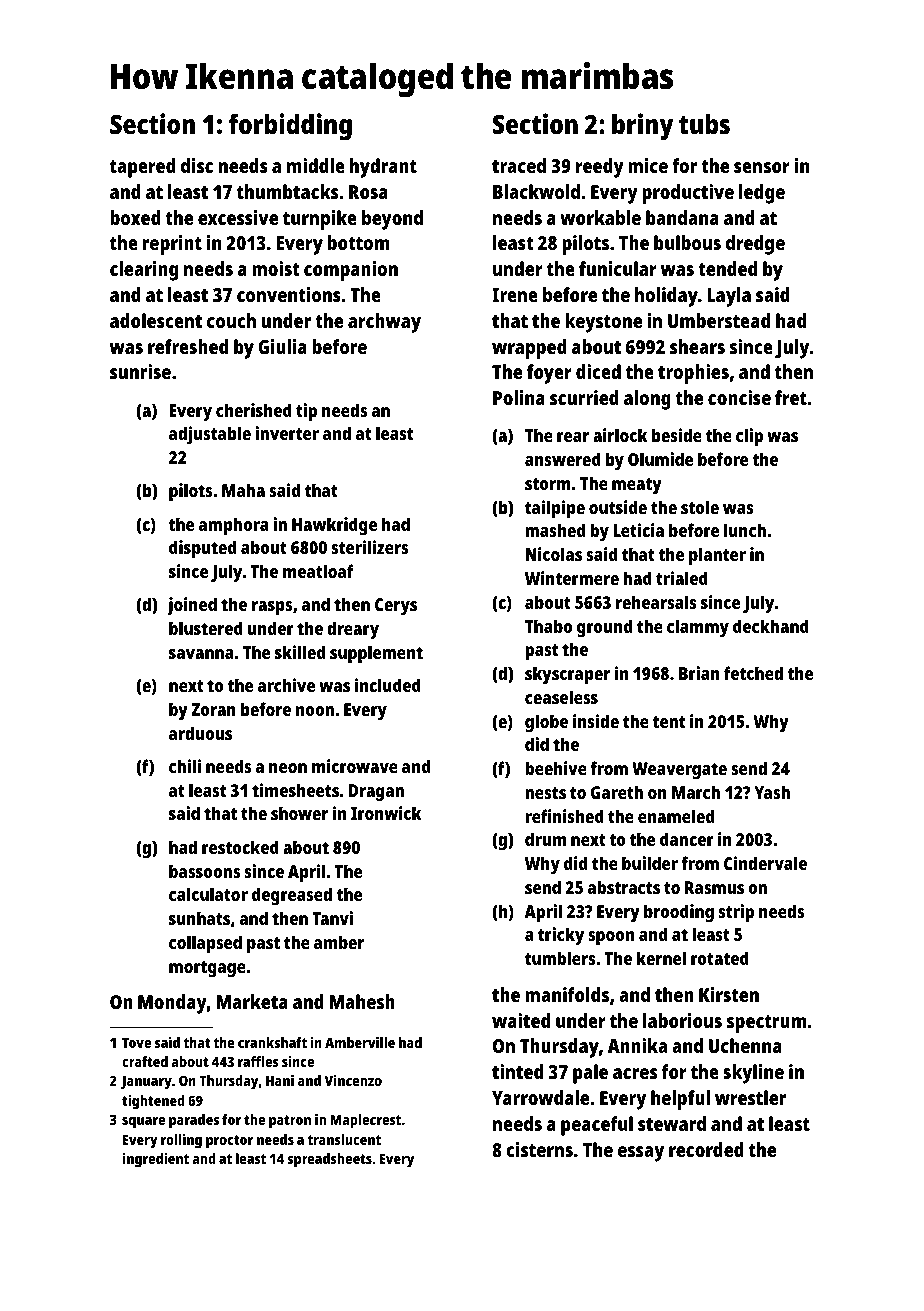 The image size is (924, 1311). Describe the element at coordinates (753, 1074) in the document. I see `skyline` at that location.
